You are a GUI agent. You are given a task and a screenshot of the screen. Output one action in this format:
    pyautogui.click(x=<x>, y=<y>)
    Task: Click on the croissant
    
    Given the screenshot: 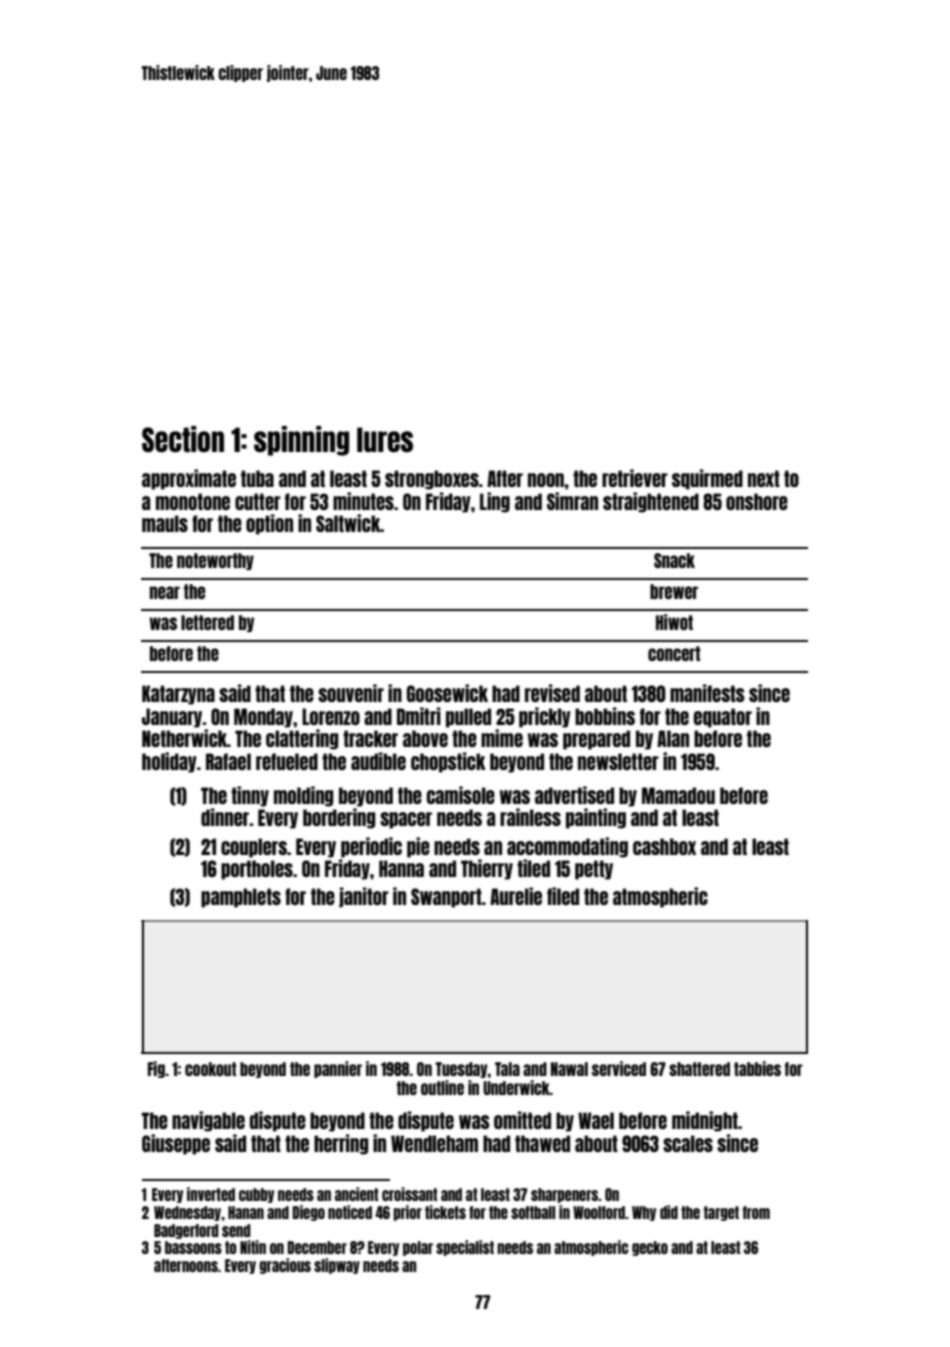 What is the action you would take?
    pyautogui.click(x=409, y=1194)
